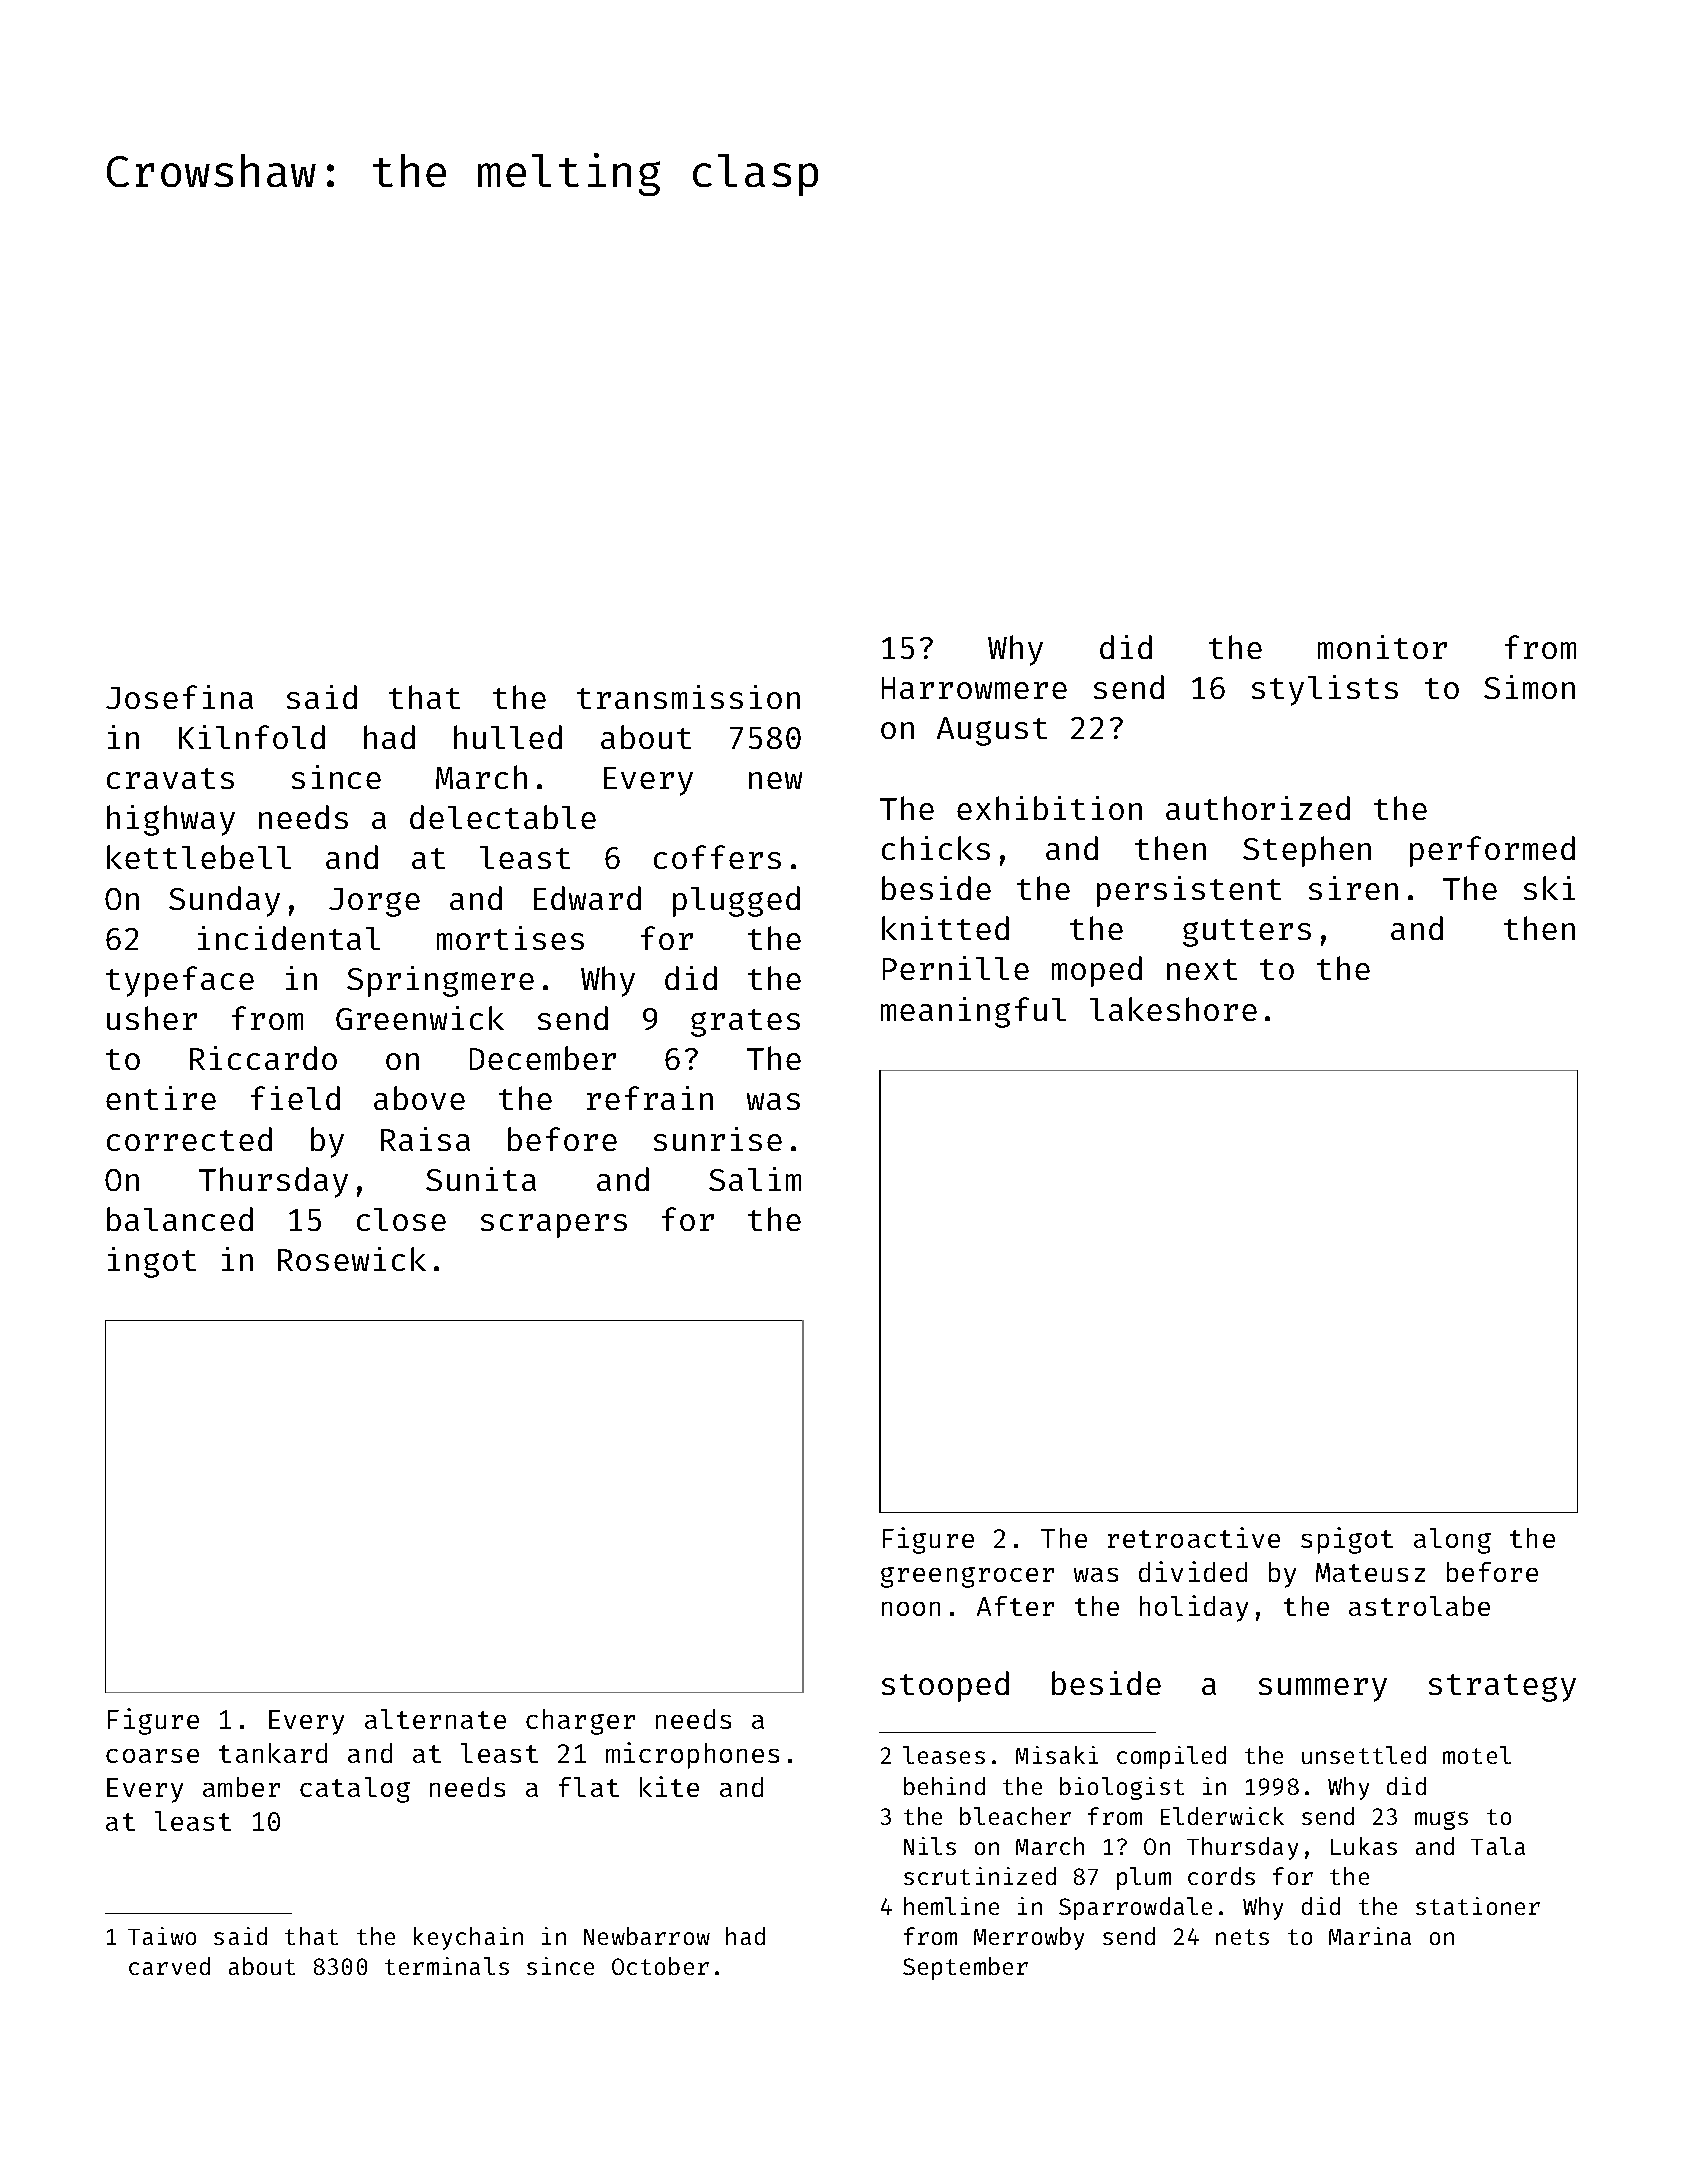  What do you see at coordinates (1529, 687) in the screenshot?
I see `Simon` at bounding box center [1529, 687].
